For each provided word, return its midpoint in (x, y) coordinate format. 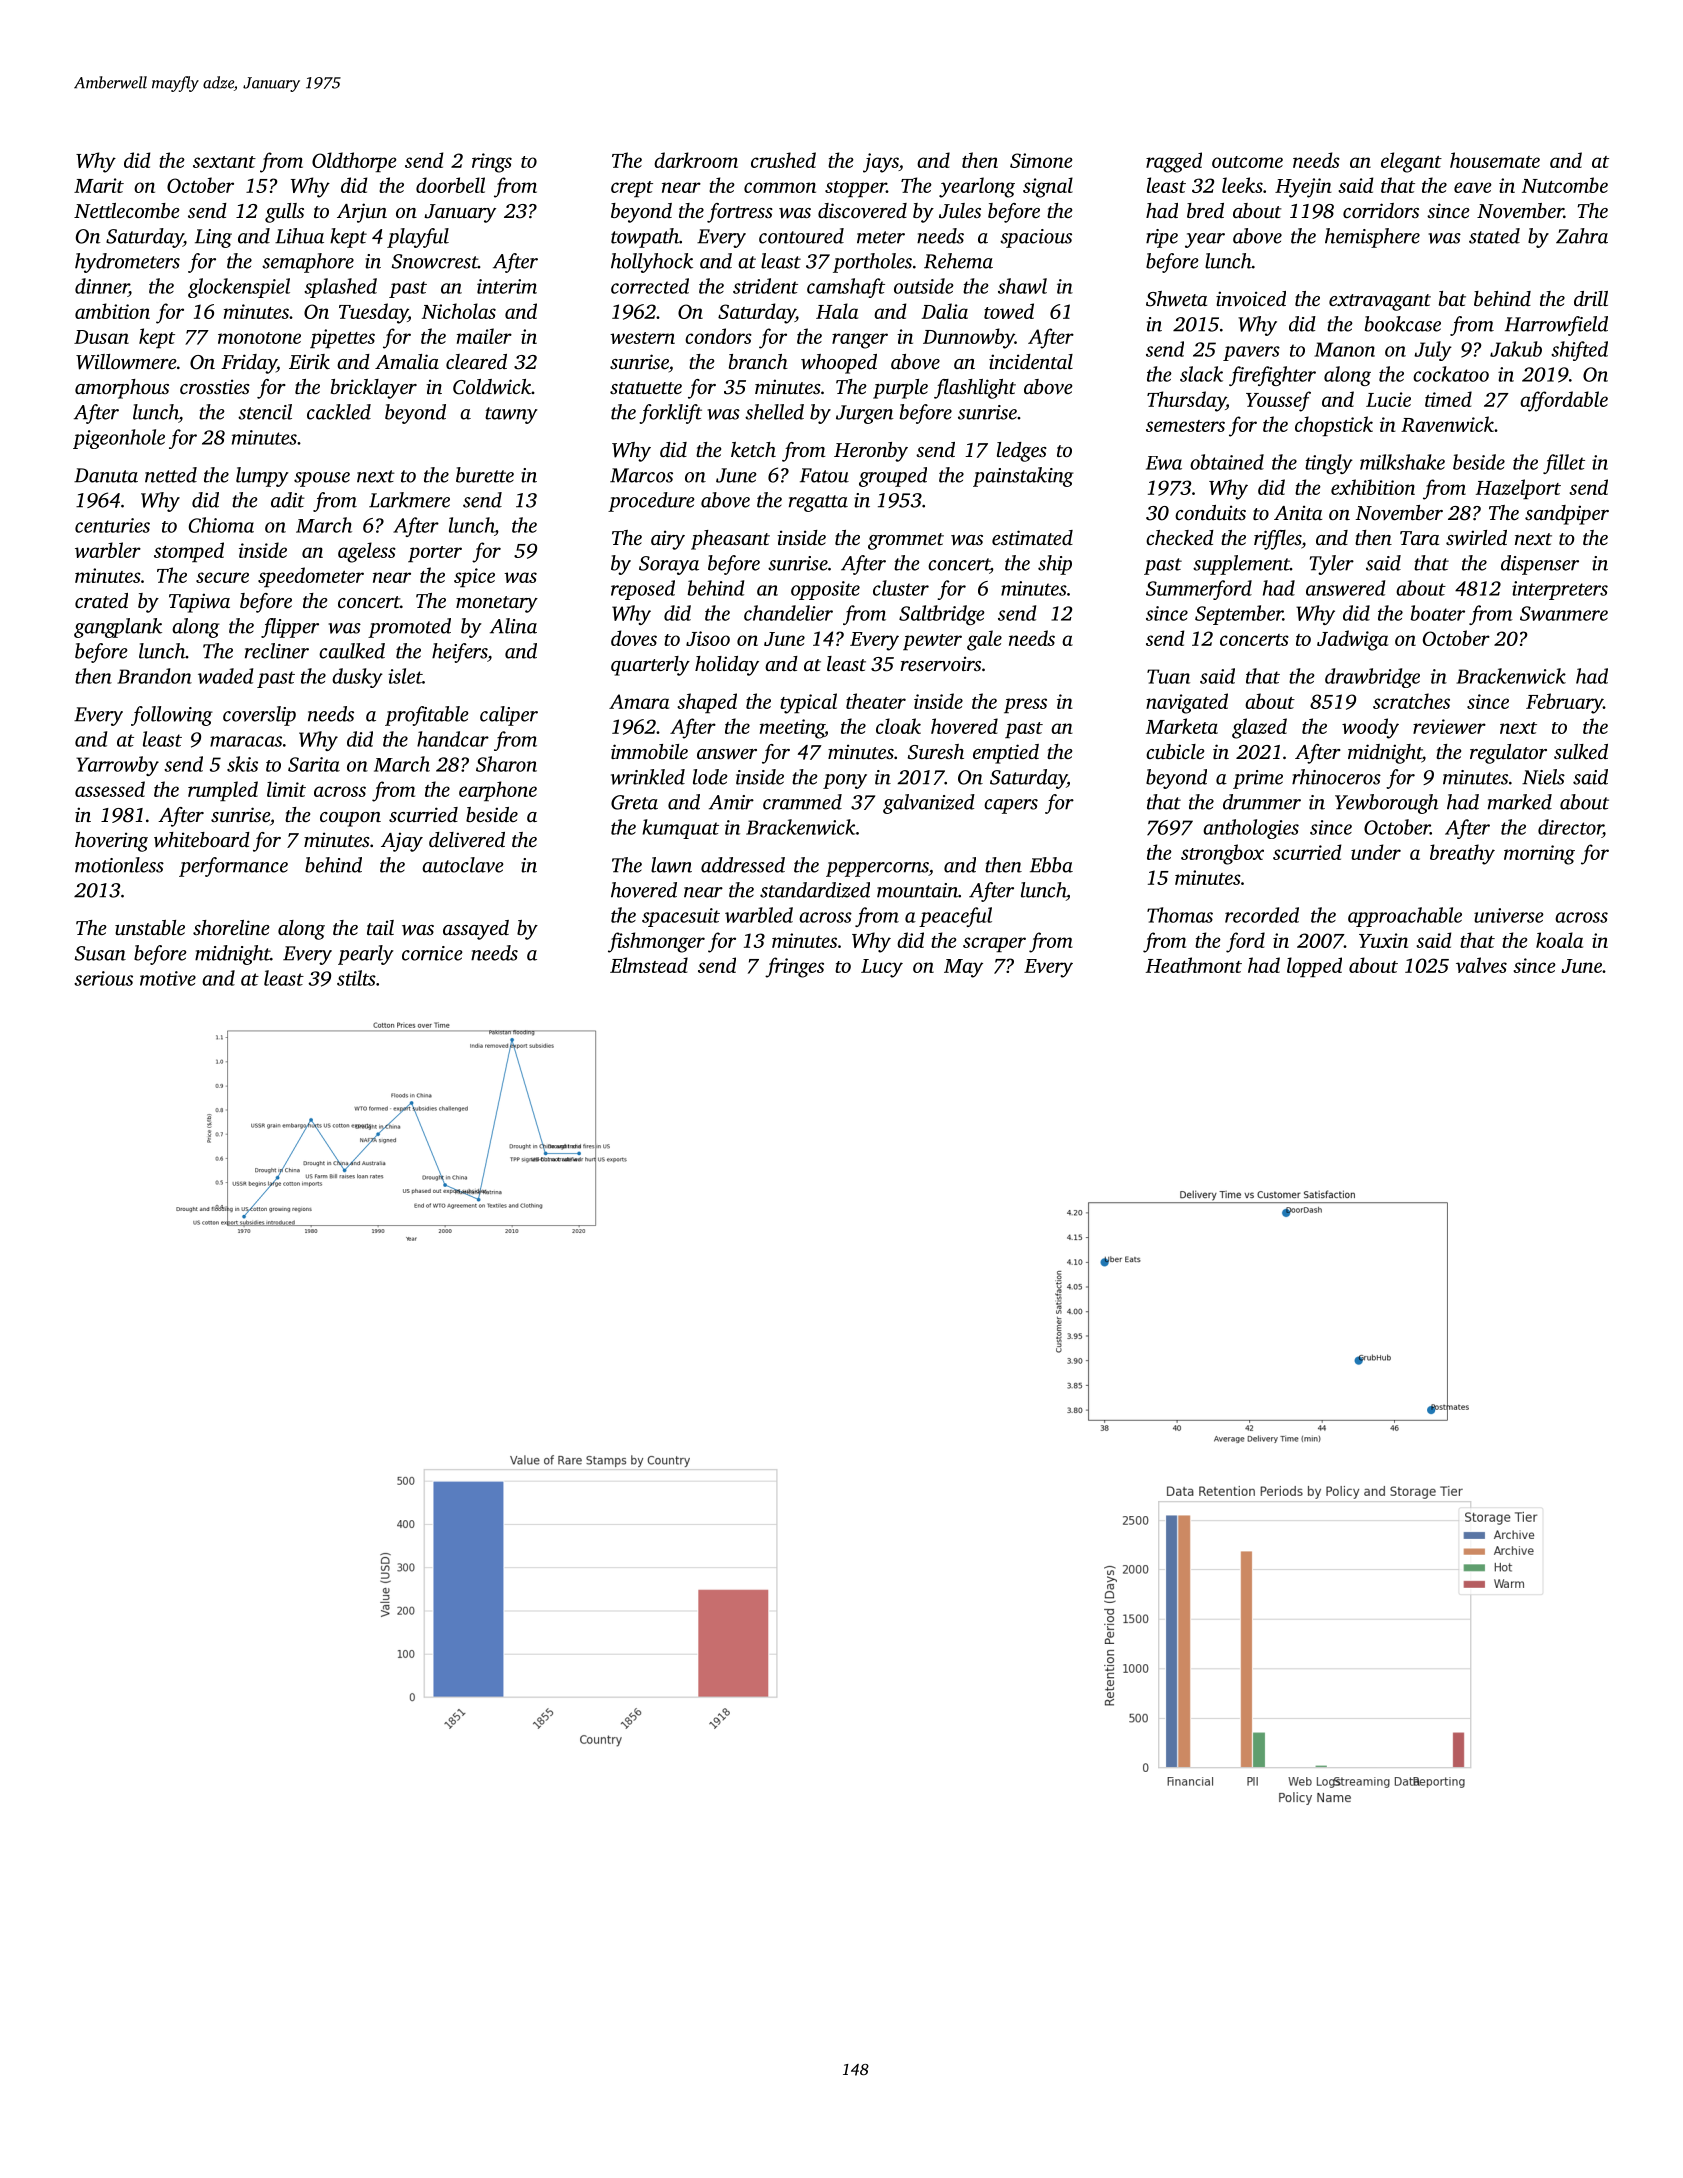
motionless (119, 865)
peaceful (955, 917)
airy (668, 540)
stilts (356, 978)
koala (1559, 940)
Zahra (1582, 236)
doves (634, 638)
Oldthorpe (354, 162)
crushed (783, 160)
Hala (837, 311)
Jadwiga (1352, 640)
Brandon (154, 676)
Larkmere (409, 500)
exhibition (1373, 487)
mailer (484, 336)
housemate (1495, 160)
